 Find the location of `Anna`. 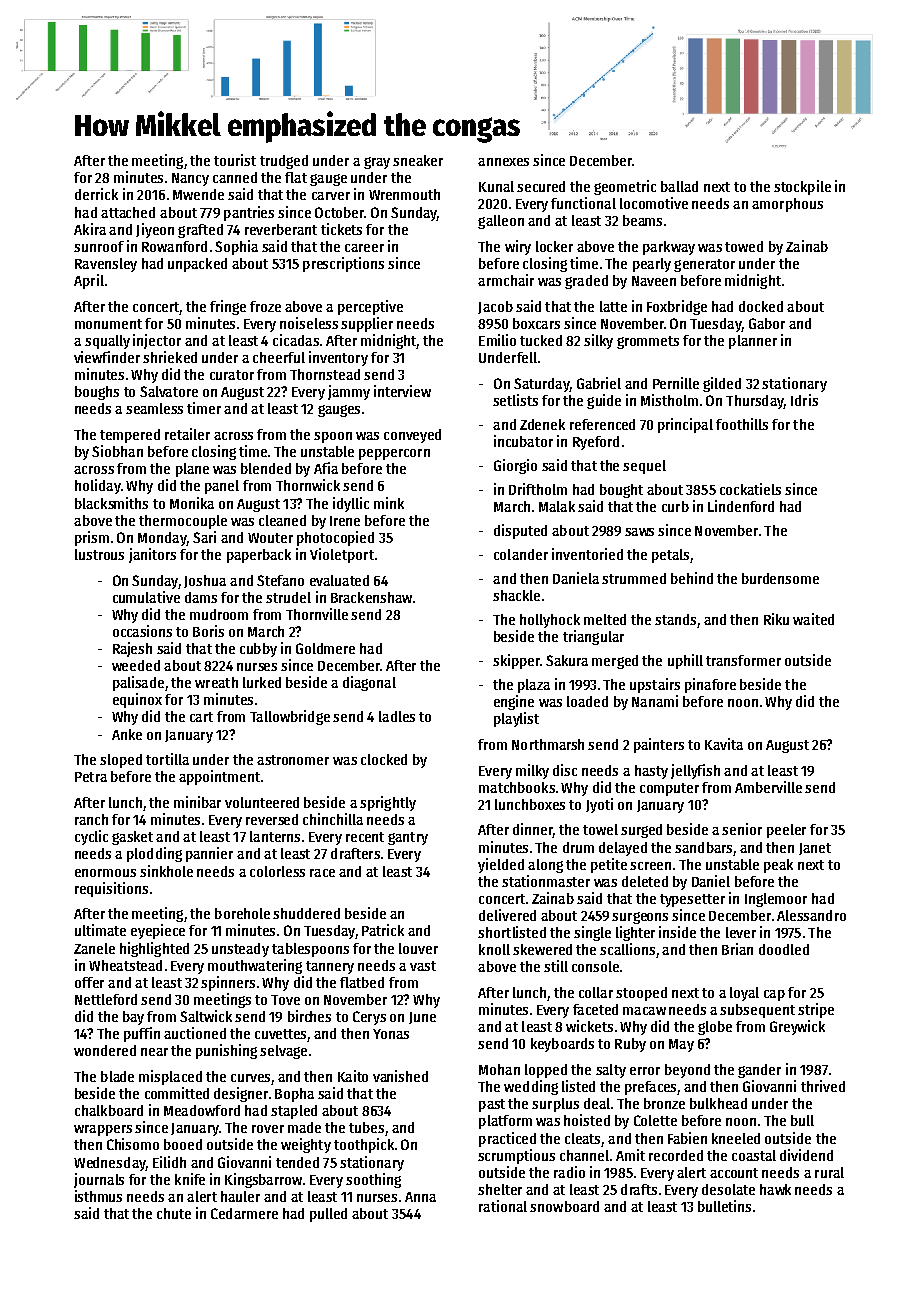

Anna is located at coordinates (420, 1197).
